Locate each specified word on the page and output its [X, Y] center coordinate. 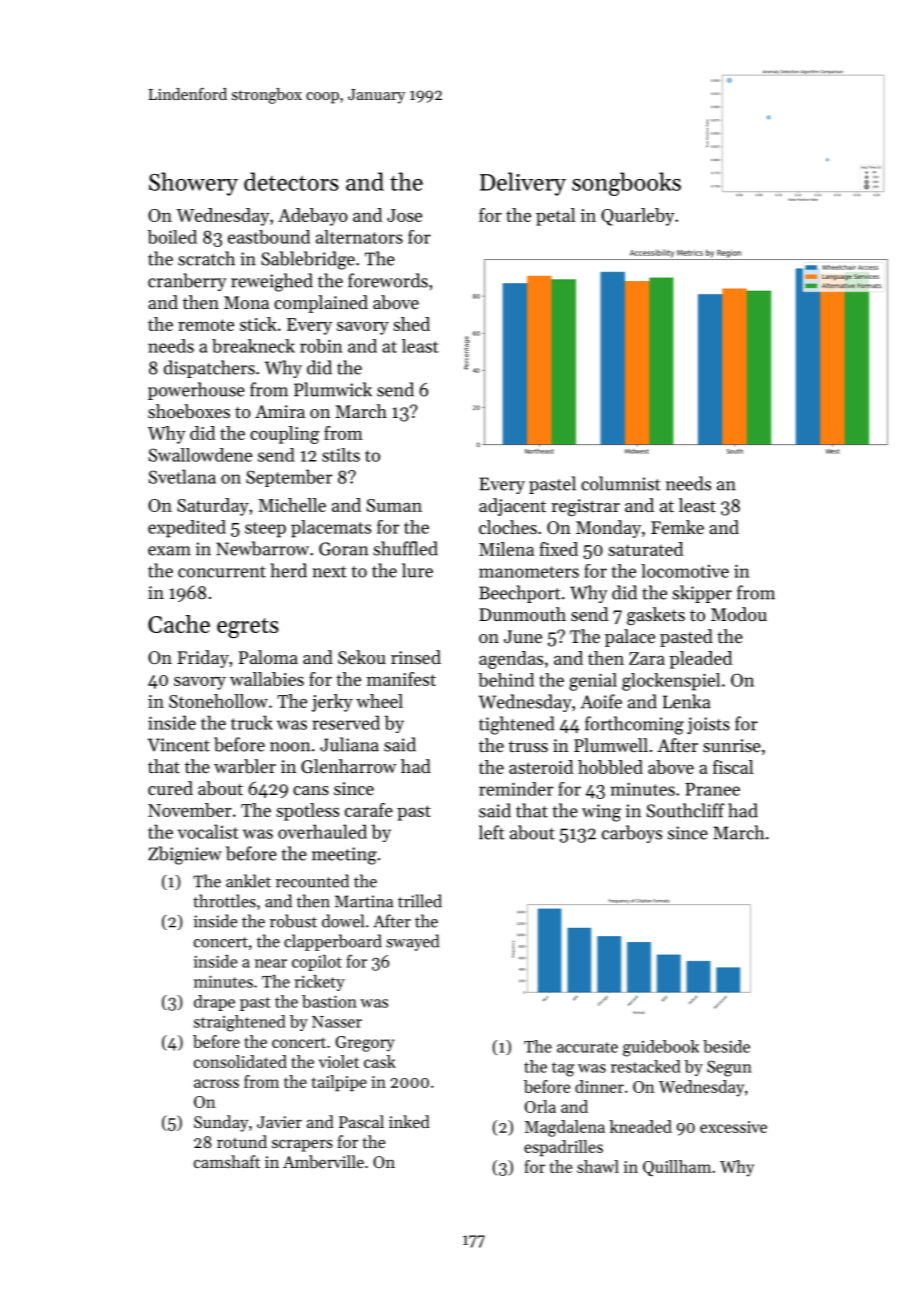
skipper [702, 594]
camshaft [227, 1161]
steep [265, 530]
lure [417, 570]
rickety [319, 983]
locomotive [685, 571]
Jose [404, 215]
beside [726, 1046]
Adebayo [313, 217]
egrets [248, 628]
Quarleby [638, 217]
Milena [506, 549]
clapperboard [333, 942]
